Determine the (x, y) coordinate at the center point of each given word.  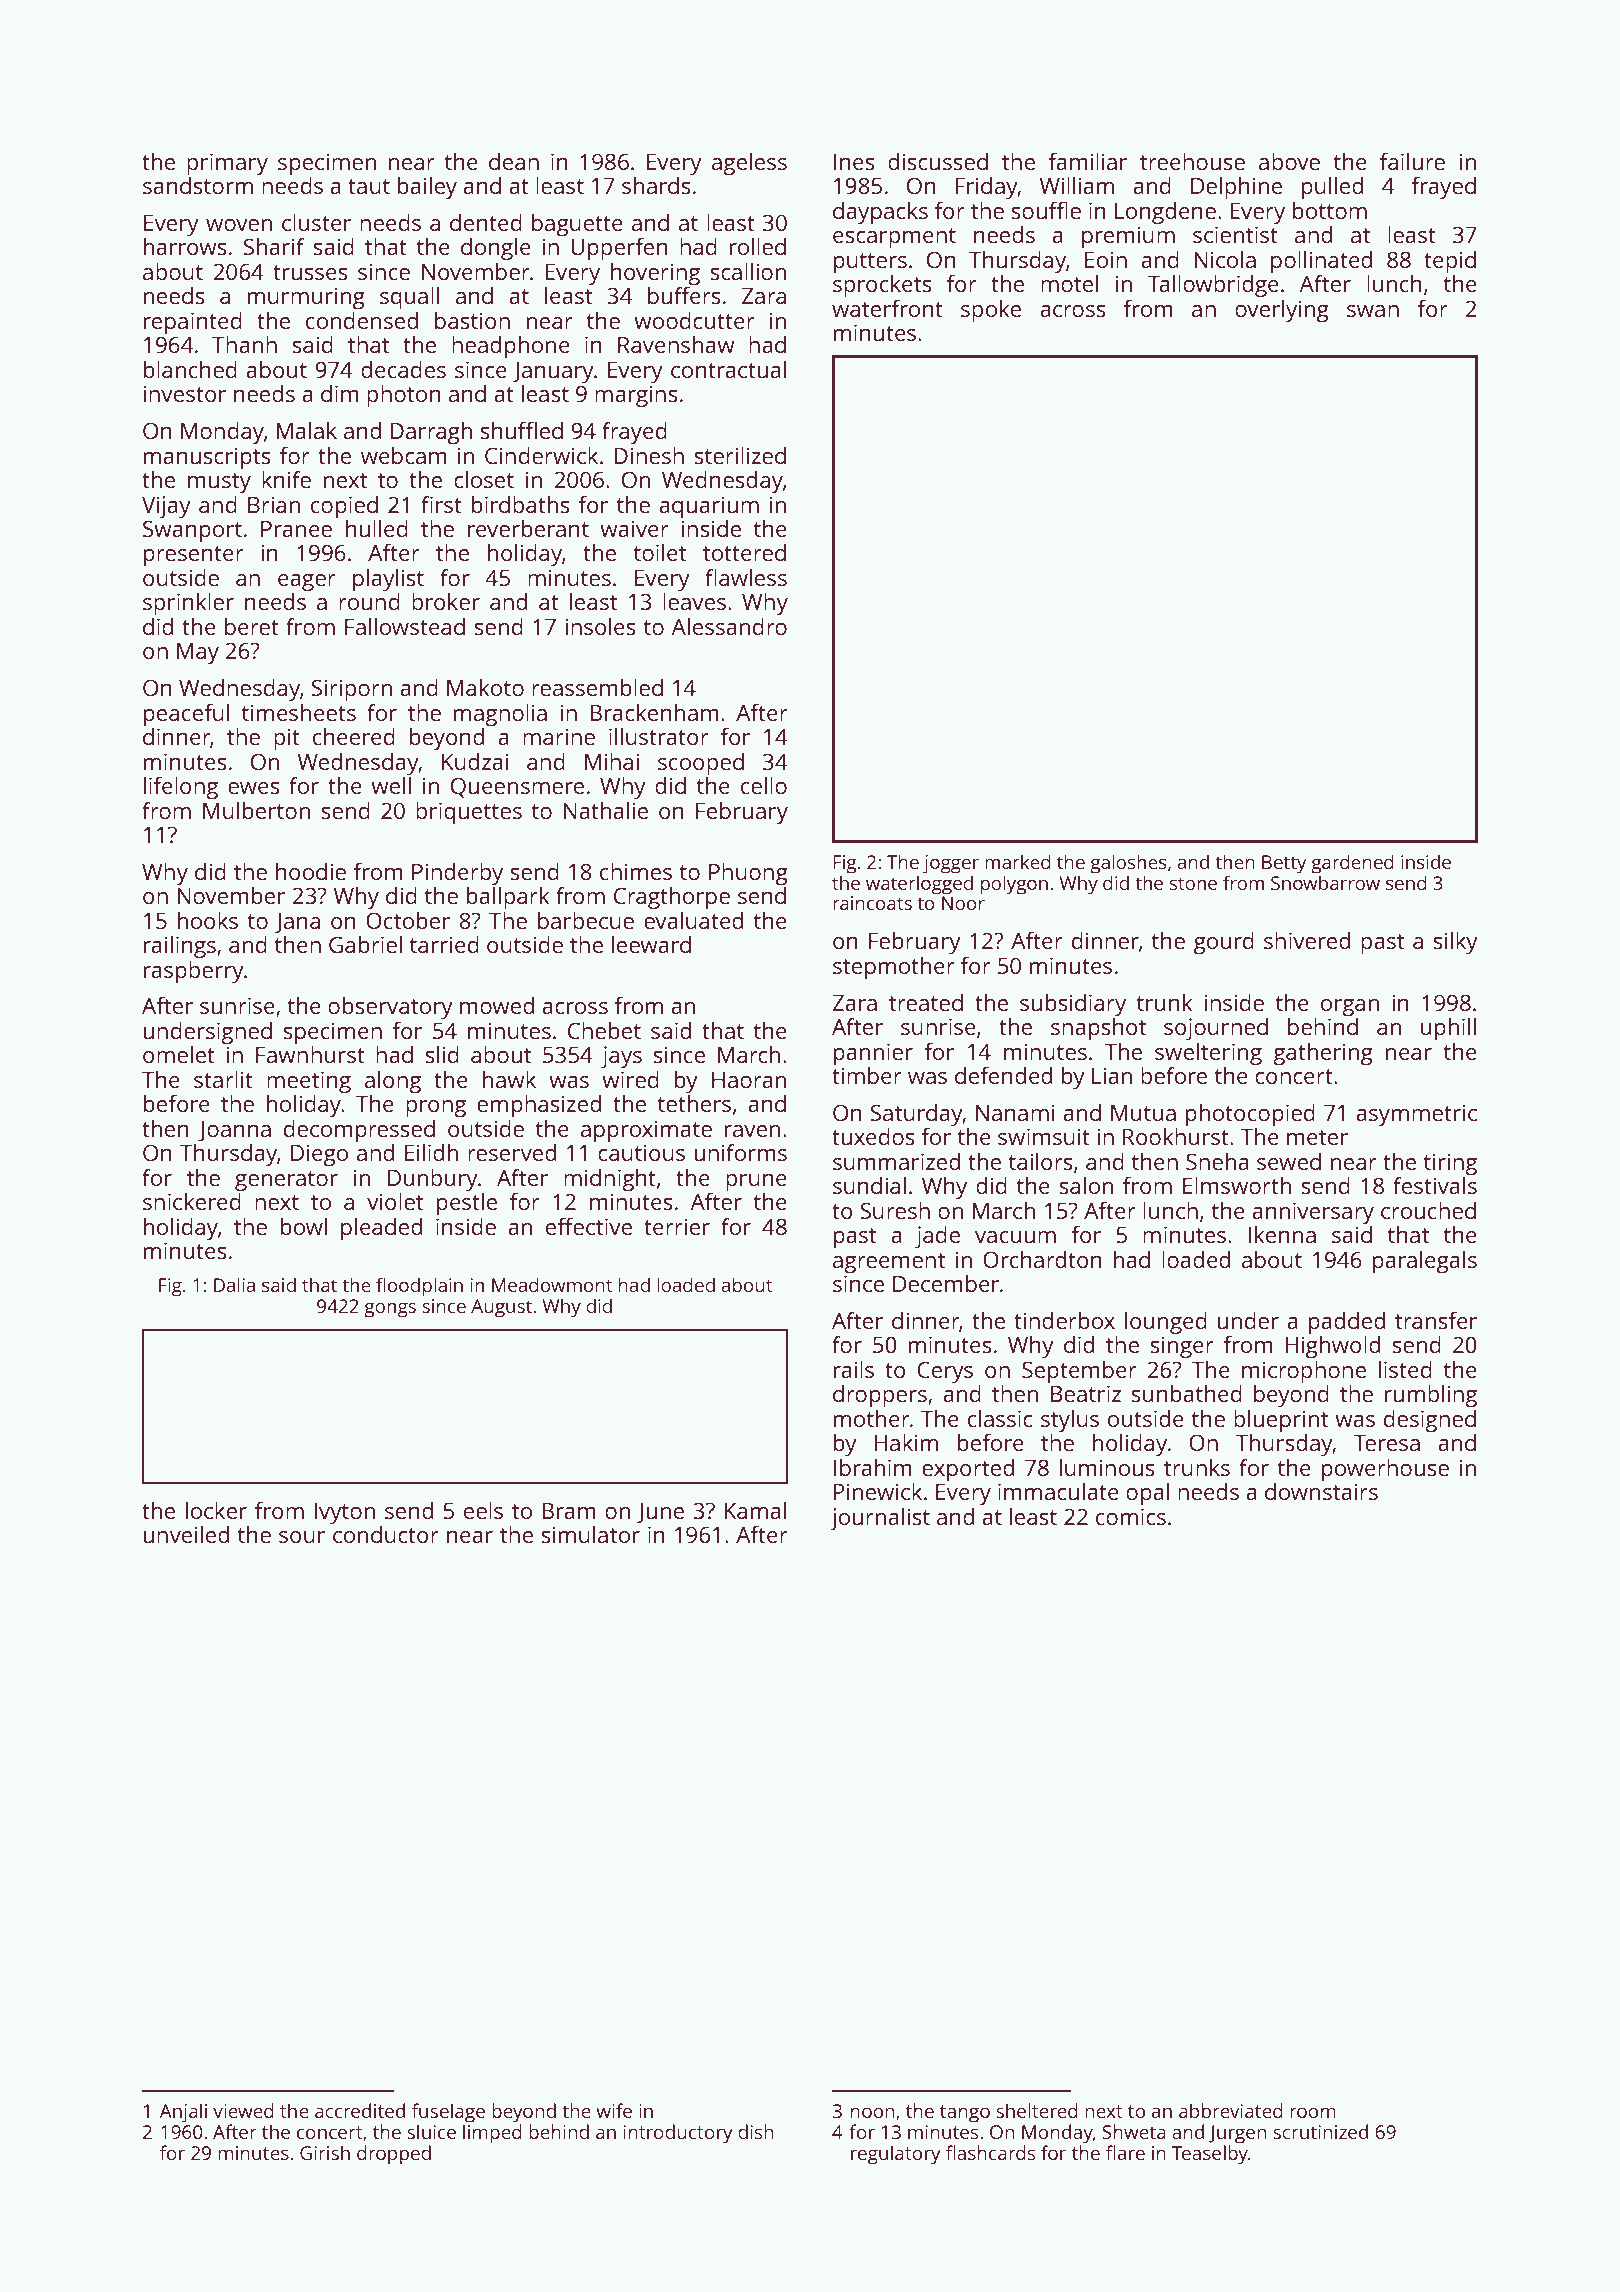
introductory (678, 2134)
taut (369, 186)
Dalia (234, 1284)
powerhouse (1385, 1470)
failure (1412, 161)
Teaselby (1210, 2155)
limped (492, 2134)
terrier (677, 1226)
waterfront (887, 308)
